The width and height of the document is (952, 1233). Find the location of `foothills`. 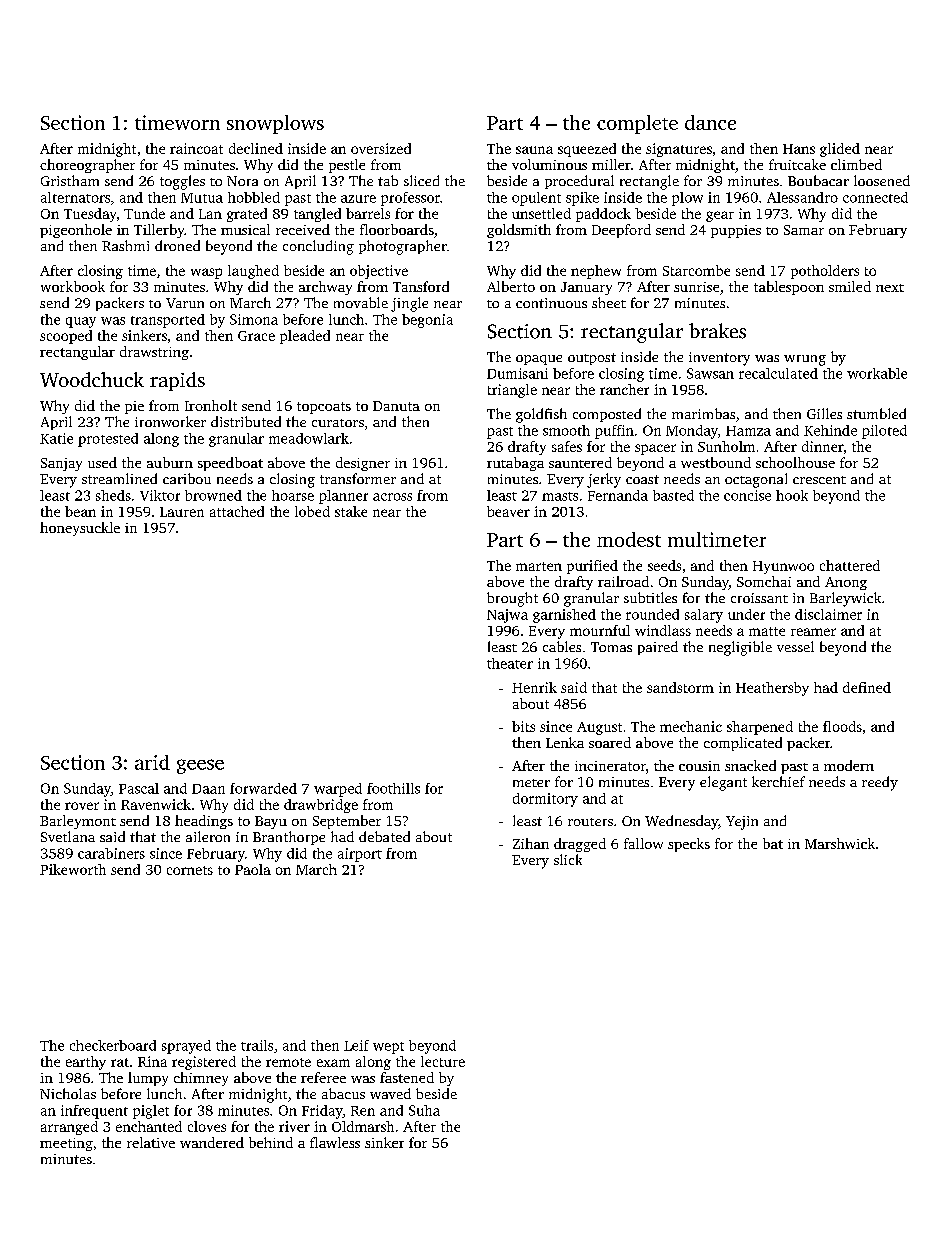

foothills is located at coordinates (393, 788).
